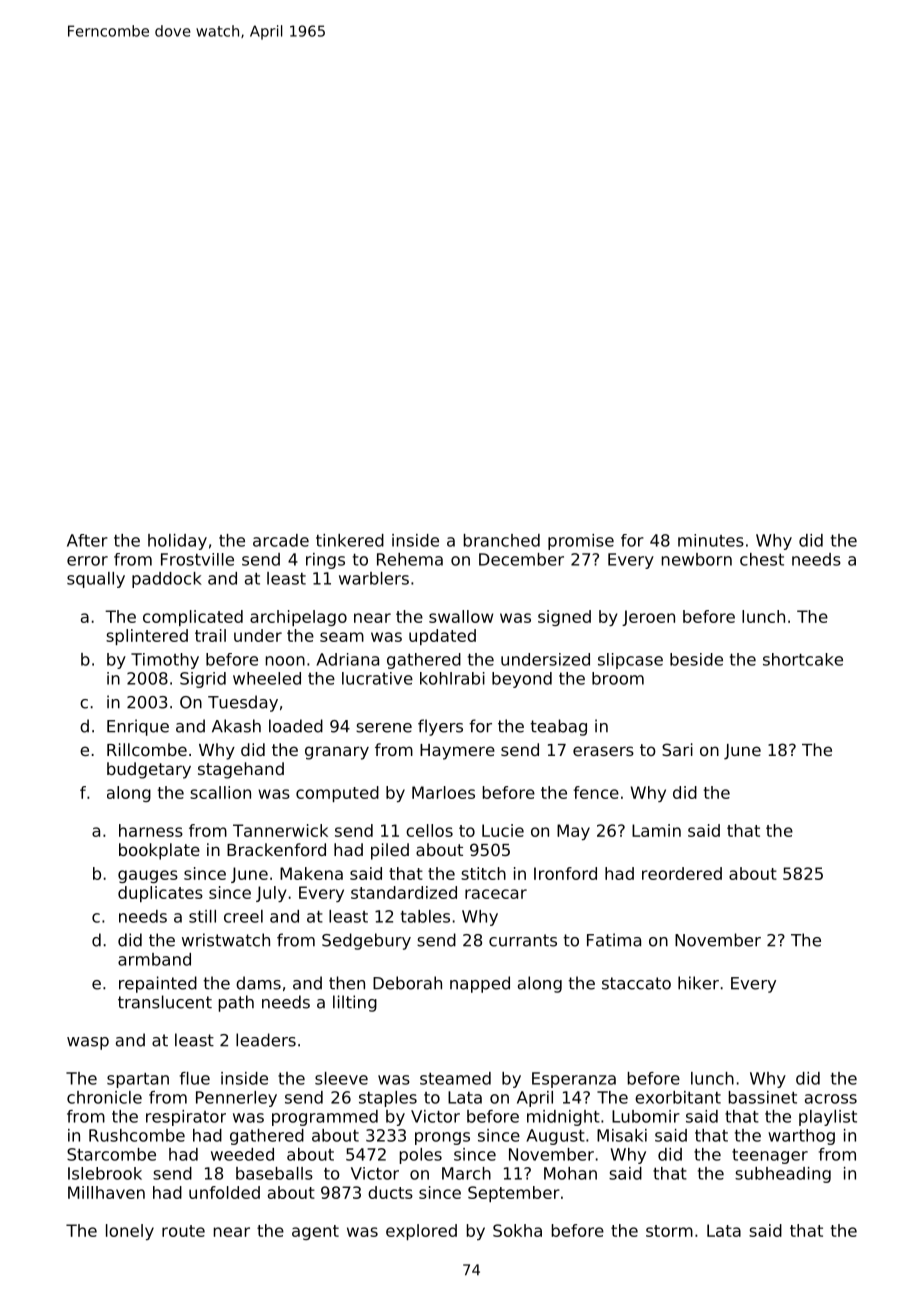 This screenshot has height=1308, width=924. Describe the element at coordinates (148, 876) in the screenshot. I see `gauges` at that location.
